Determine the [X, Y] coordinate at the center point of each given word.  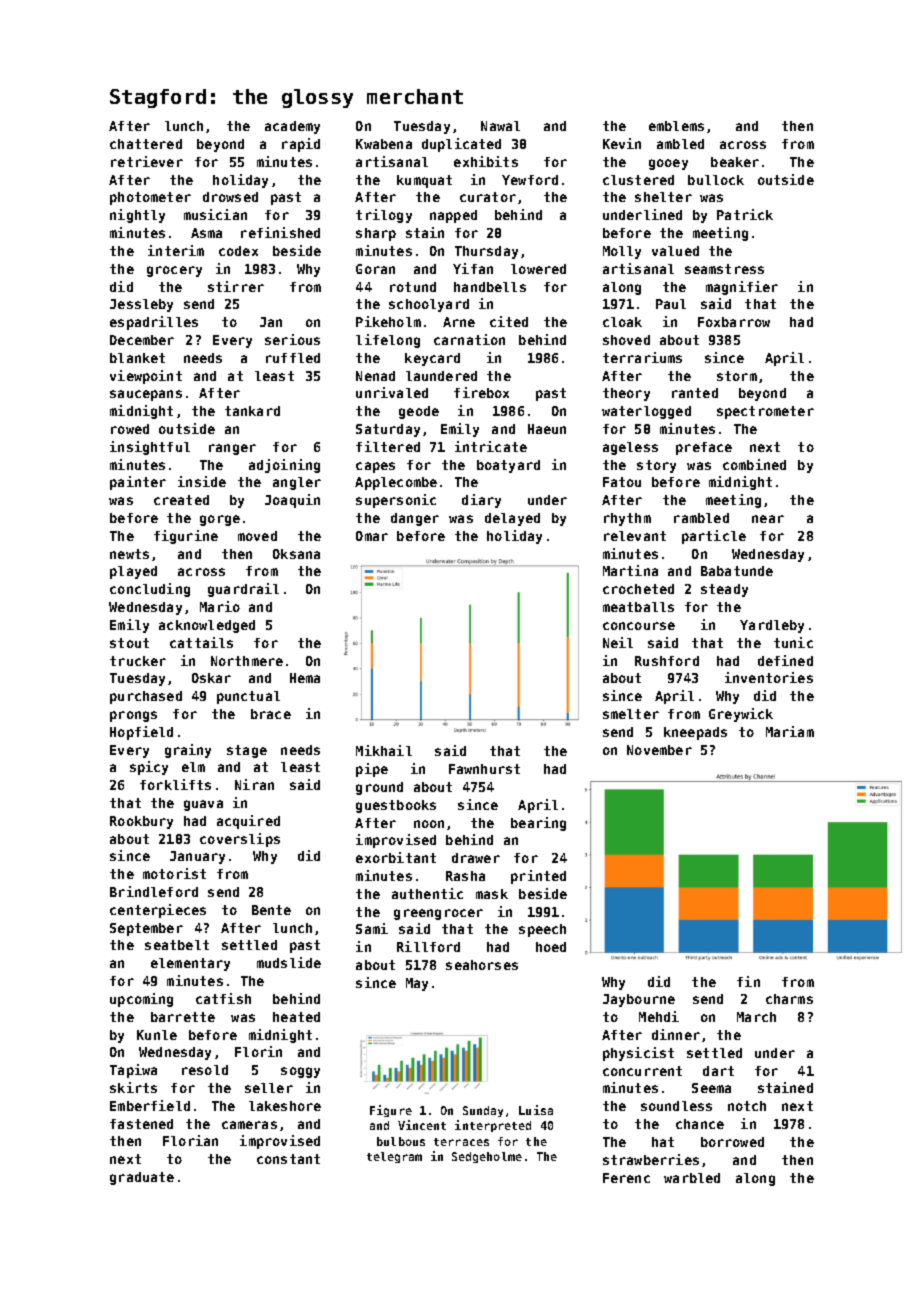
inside [202, 481]
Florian [190, 1140]
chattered [146, 144]
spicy [149, 768]
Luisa [536, 1110]
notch [747, 1106]
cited [509, 321]
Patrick [745, 214]
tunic [793, 642]
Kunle [157, 1035]
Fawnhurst [484, 769]
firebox [481, 392]
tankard [252, 411]
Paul [671, 304]
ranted [695, 393]
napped [453, 216]
